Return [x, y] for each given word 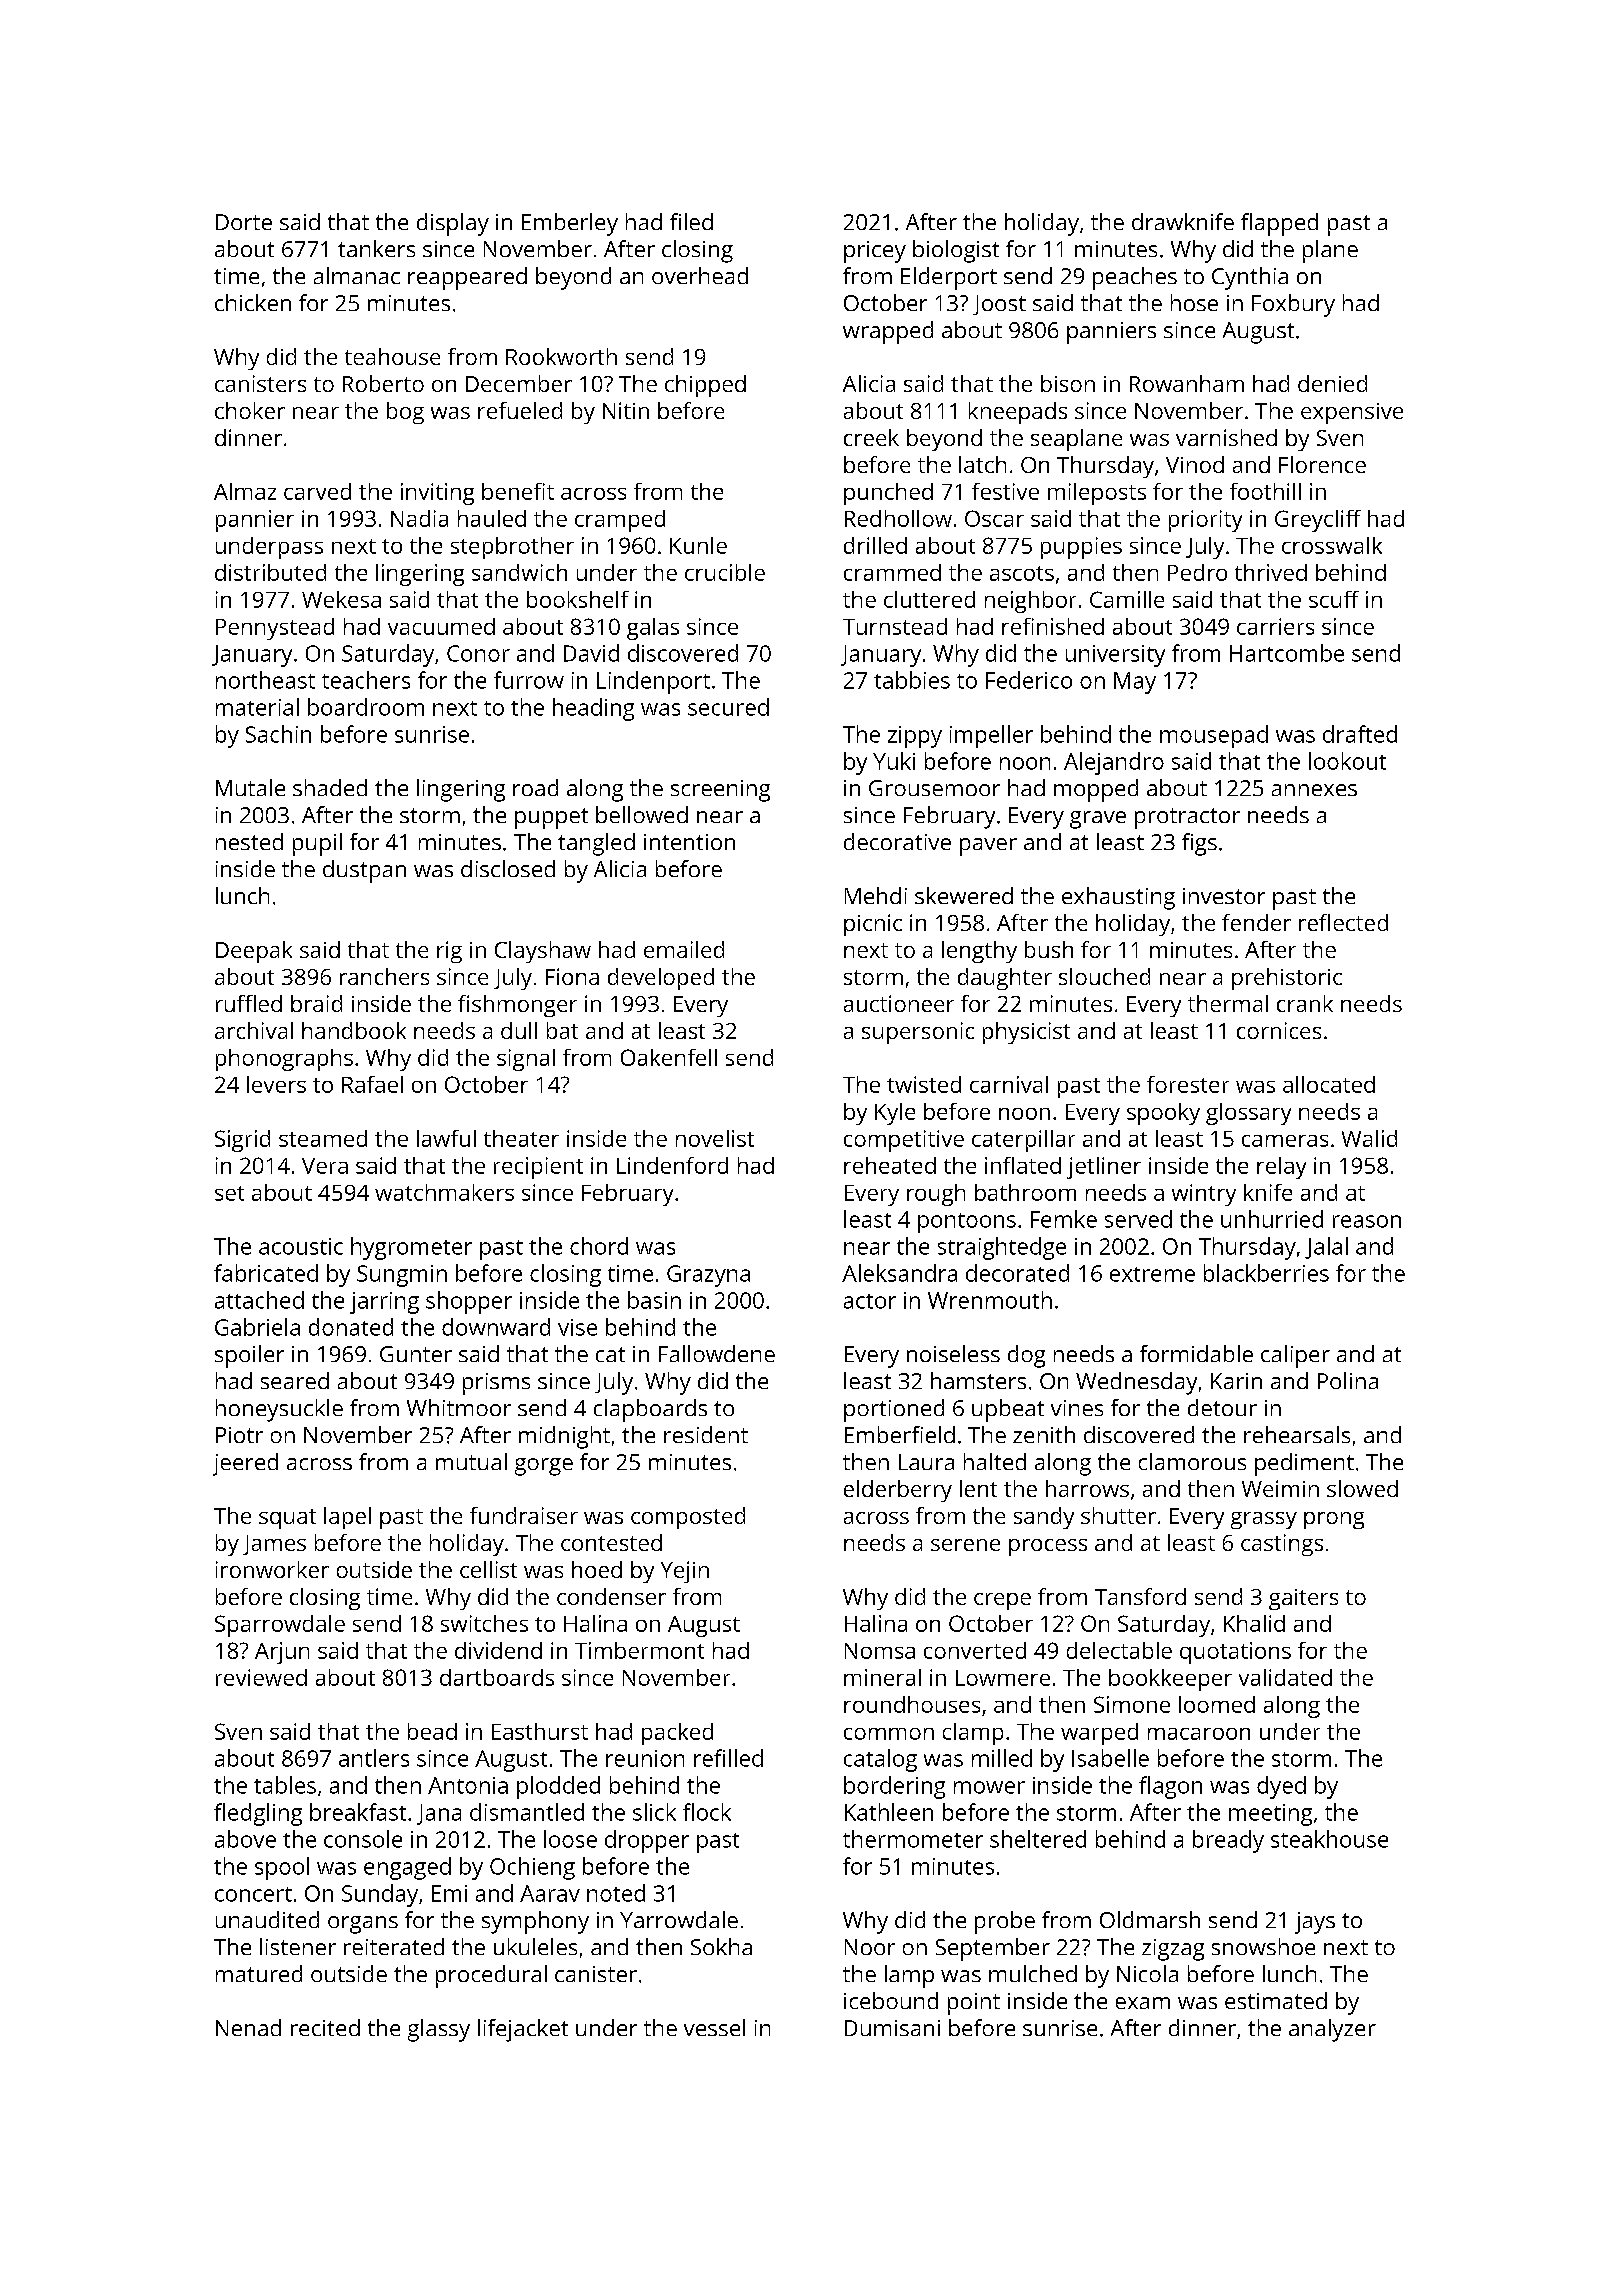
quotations [1235, 1653]
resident [706, 1434]
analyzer [1332, 2030]
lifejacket [523, 2030]
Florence [1322, 464]
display [453, 224]
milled [1002, 1758]
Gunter [416, 1354]
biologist [956, 251]
